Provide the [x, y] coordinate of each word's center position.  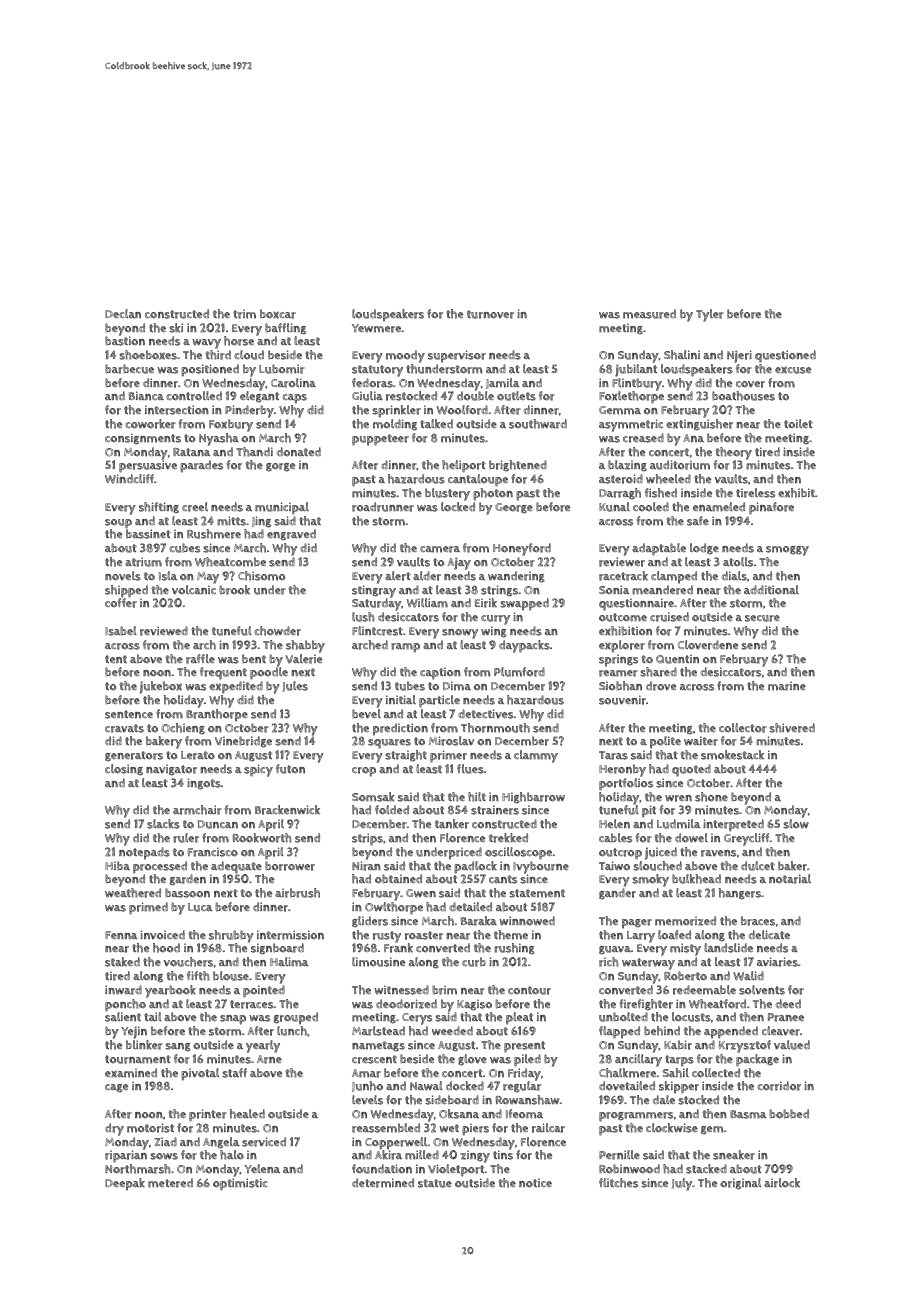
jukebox [161, 687]
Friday [524, 1074]
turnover [490, 314]
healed [247, 1114]
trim [244, 314]
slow [796, 824]
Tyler [710, 315]
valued [792, 1045]
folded [392, 810]
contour [529, 990]
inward [123, 990]
